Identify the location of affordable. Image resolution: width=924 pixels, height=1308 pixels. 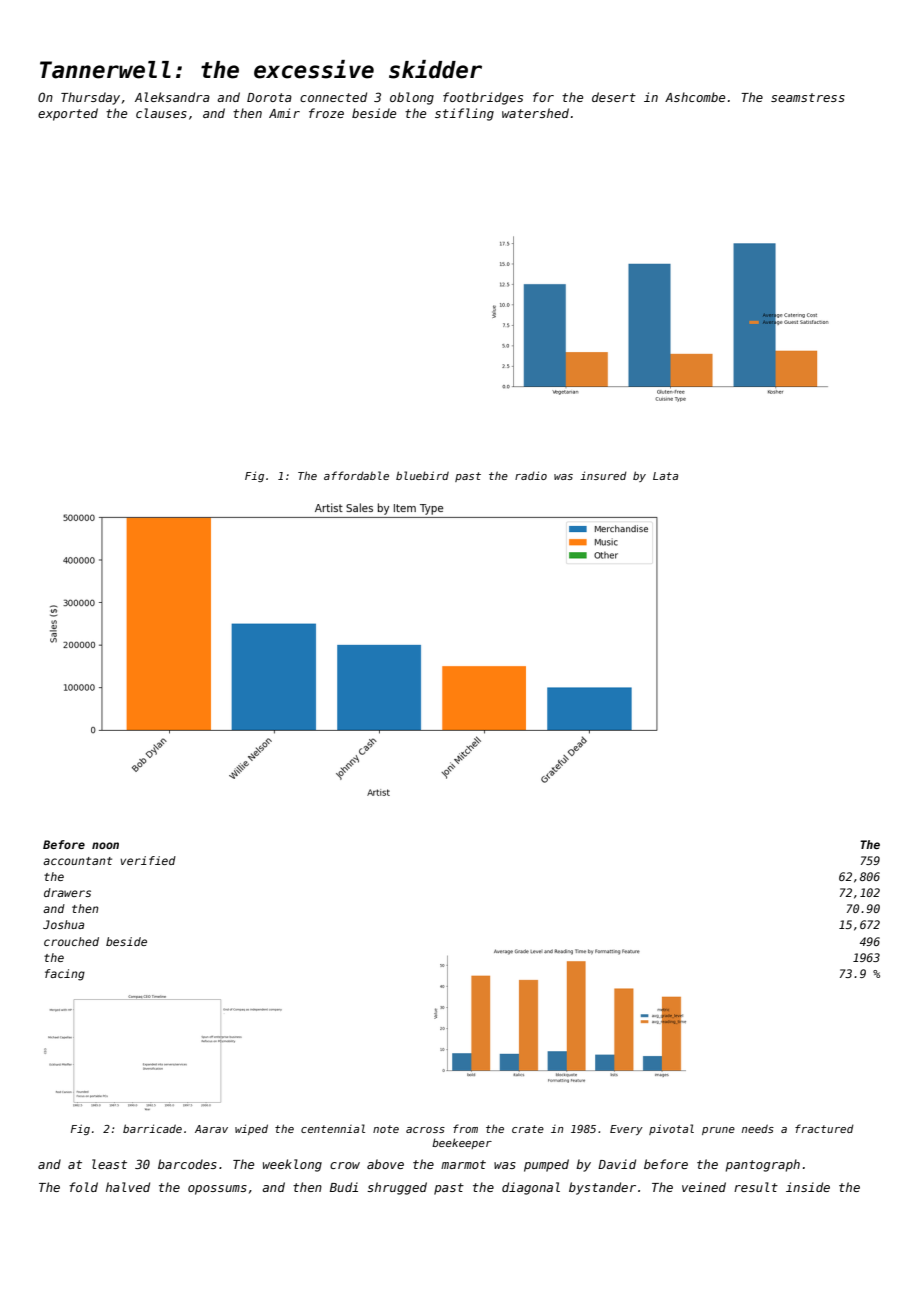
(356, 475).
